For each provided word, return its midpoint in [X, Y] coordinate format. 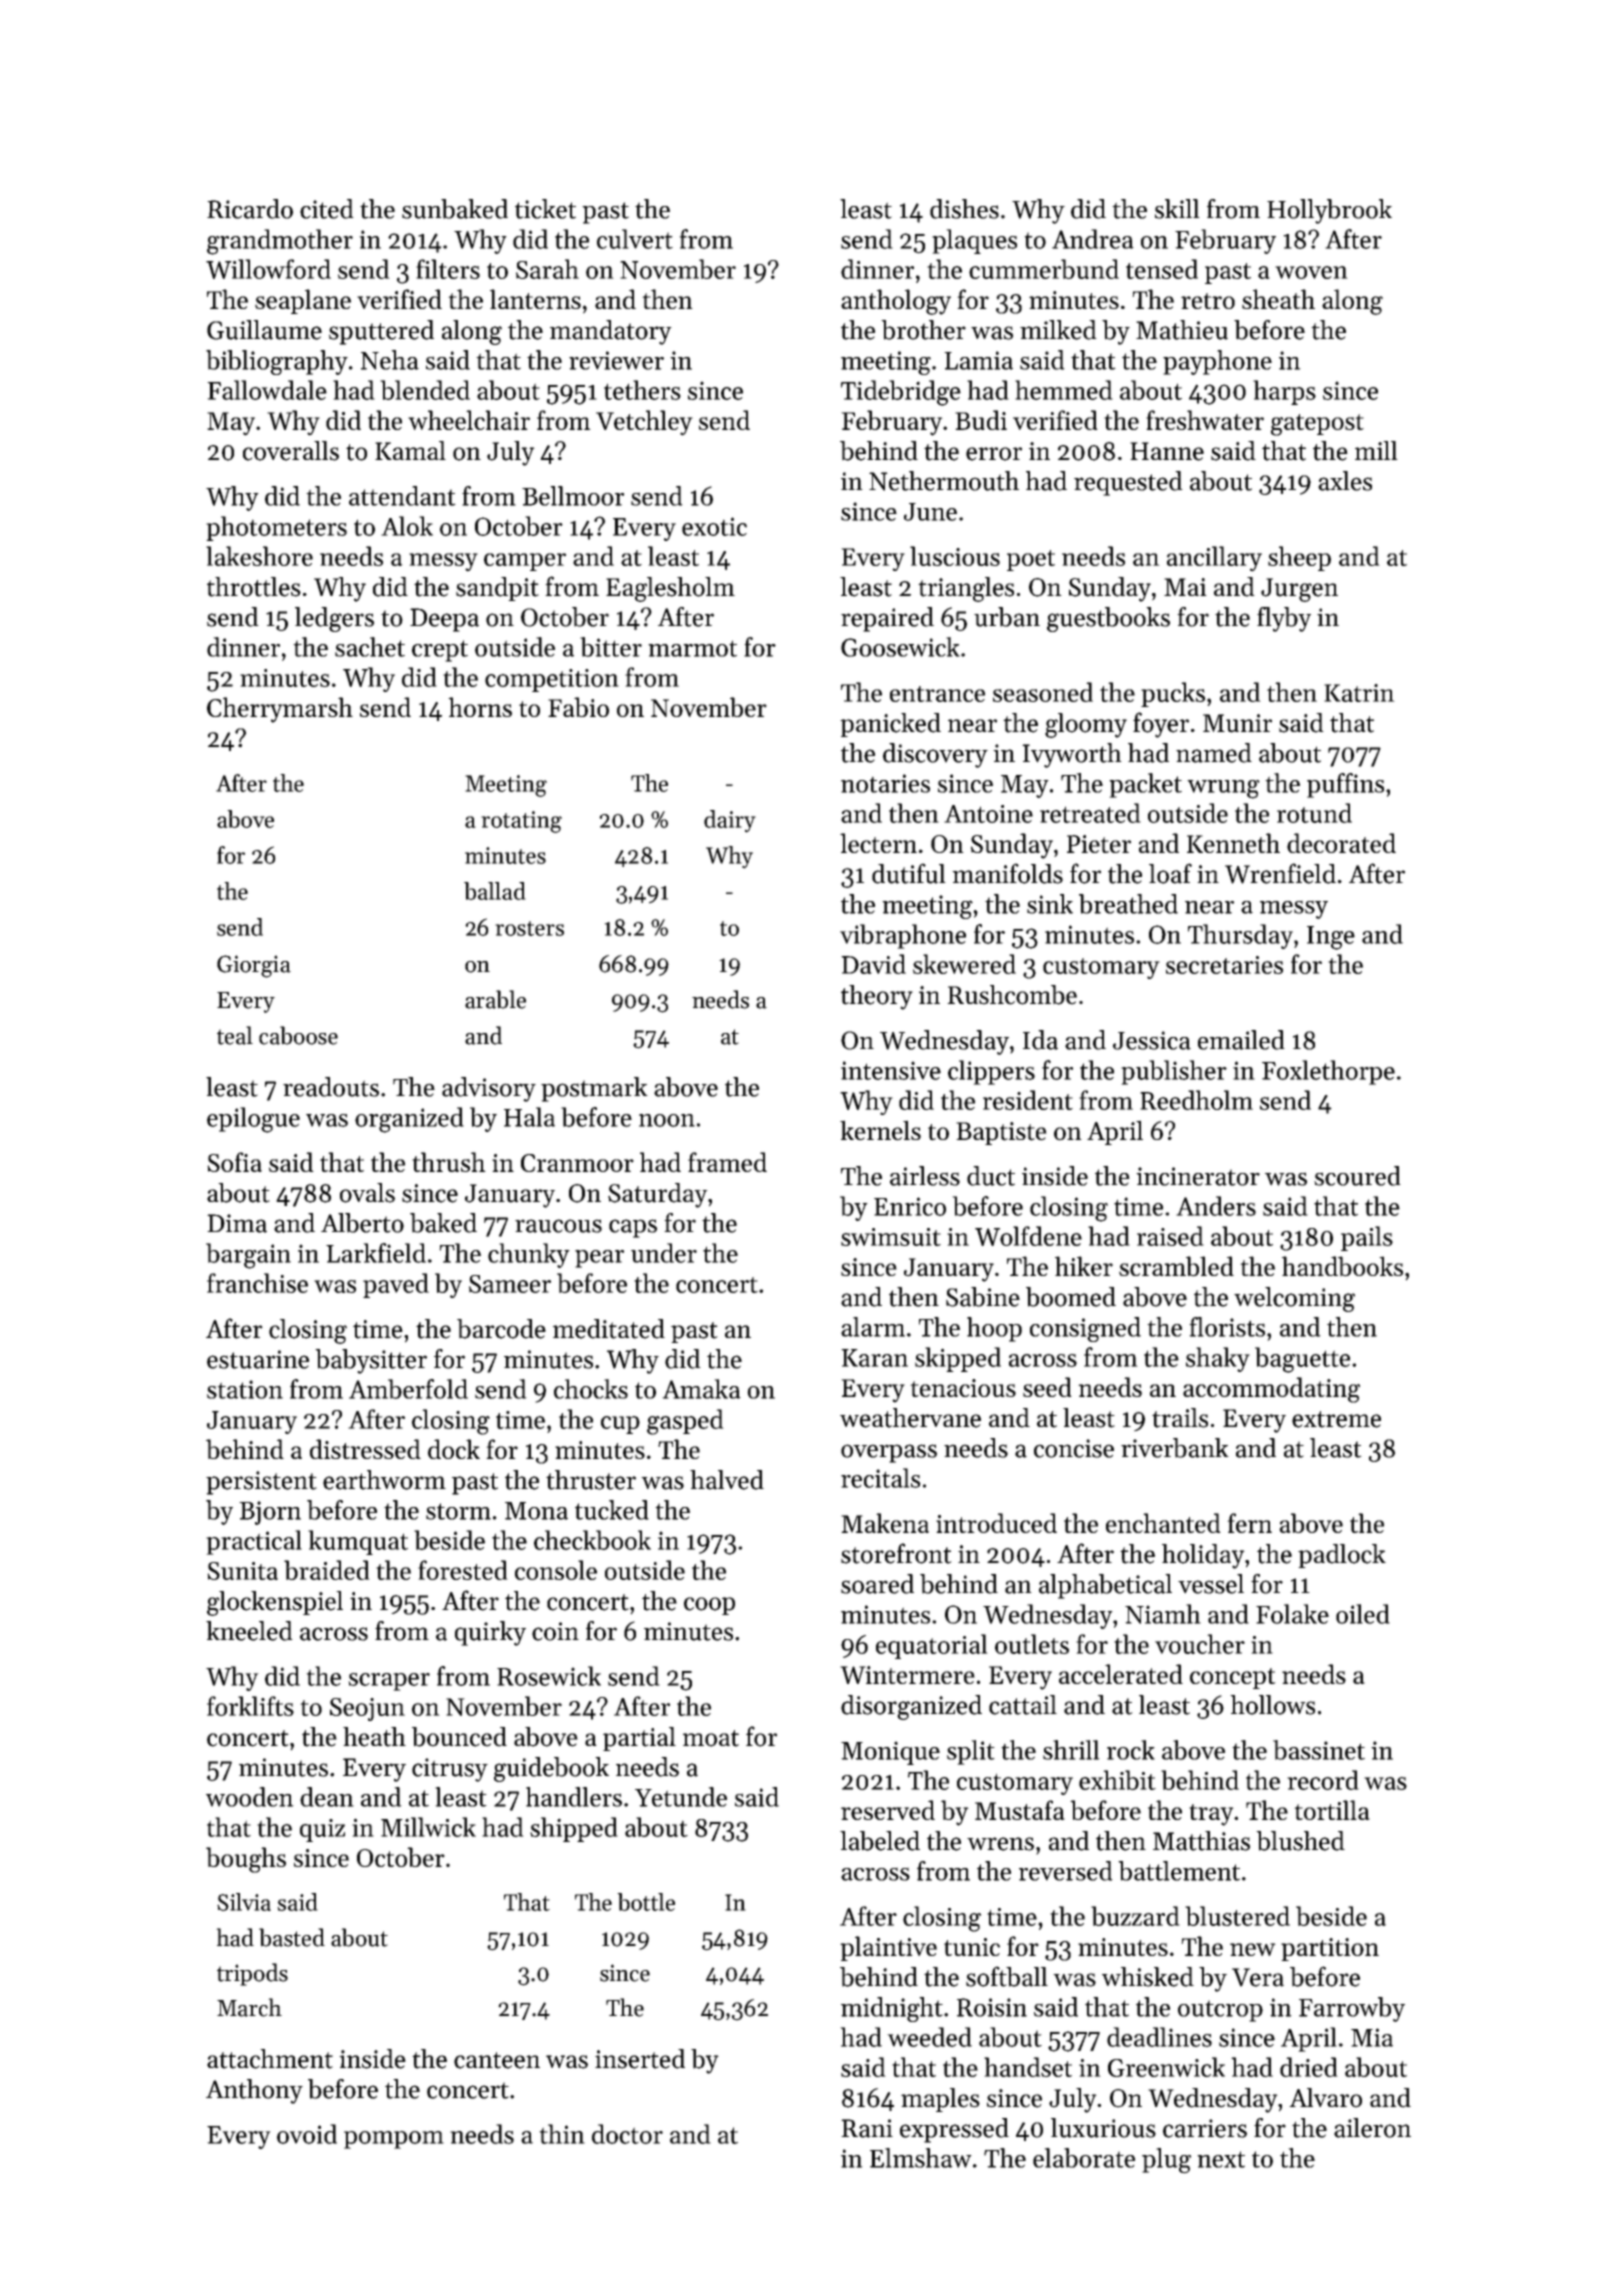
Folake [1292, 1614]
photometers [276, 528]
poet [1031, 560]
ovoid [307, 2134]
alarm [873, 1327]
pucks [1173, 694]
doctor [627, 2134]
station [245, 1389]
